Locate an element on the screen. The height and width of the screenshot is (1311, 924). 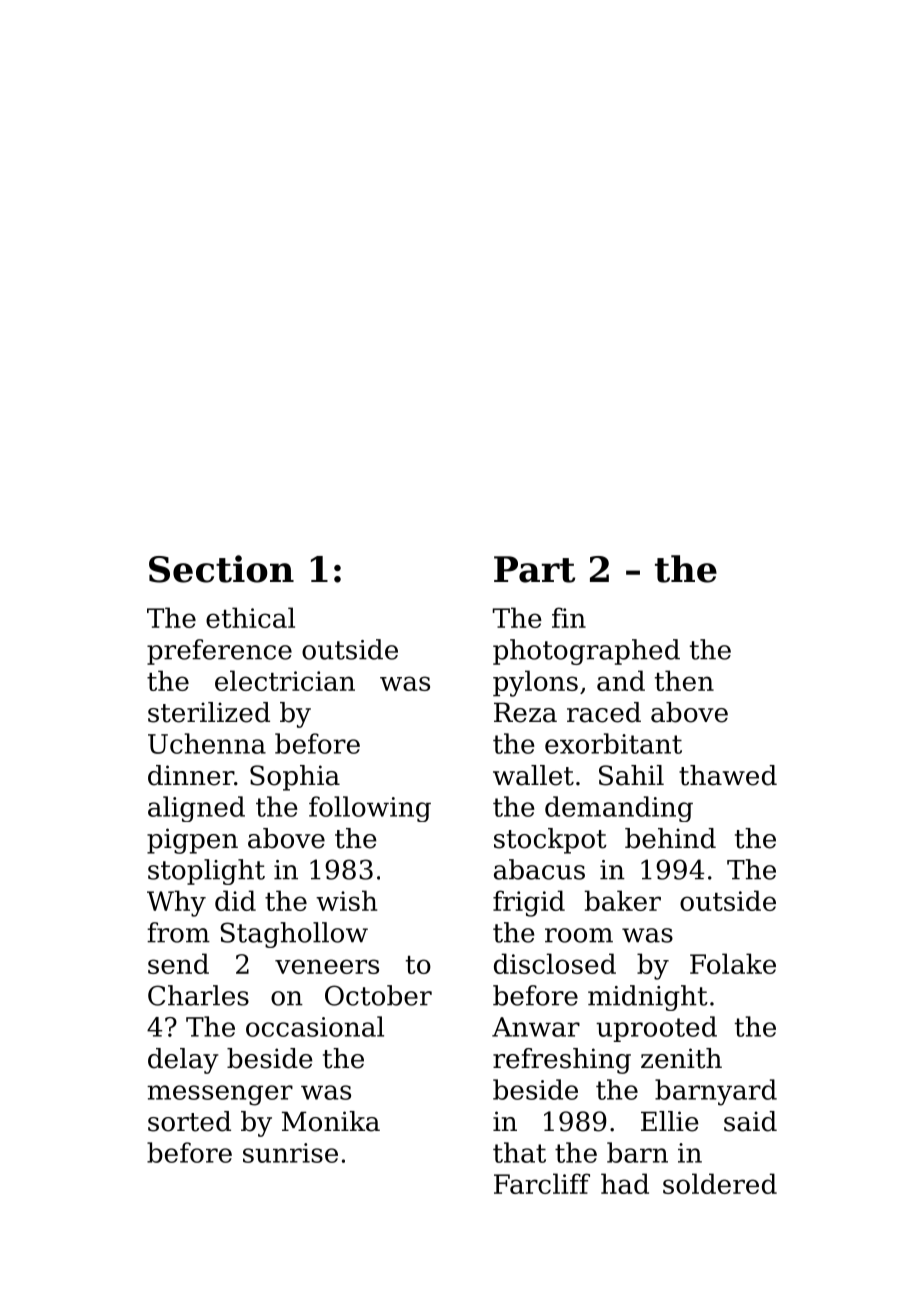
sterilized is located at coordinates (209, 712).
